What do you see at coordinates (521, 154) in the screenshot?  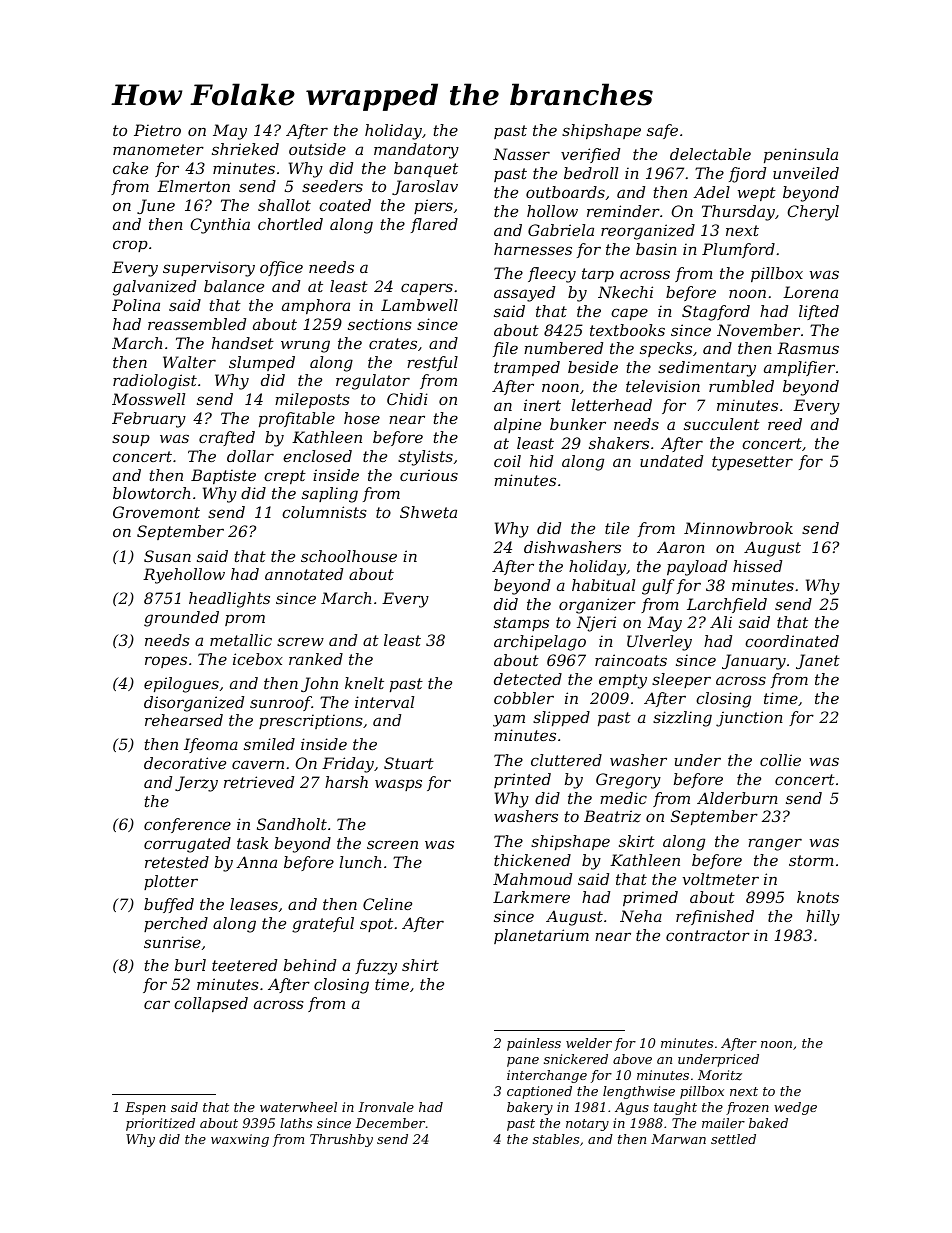 I see `Nasser` at bounding box center [521, 154].
